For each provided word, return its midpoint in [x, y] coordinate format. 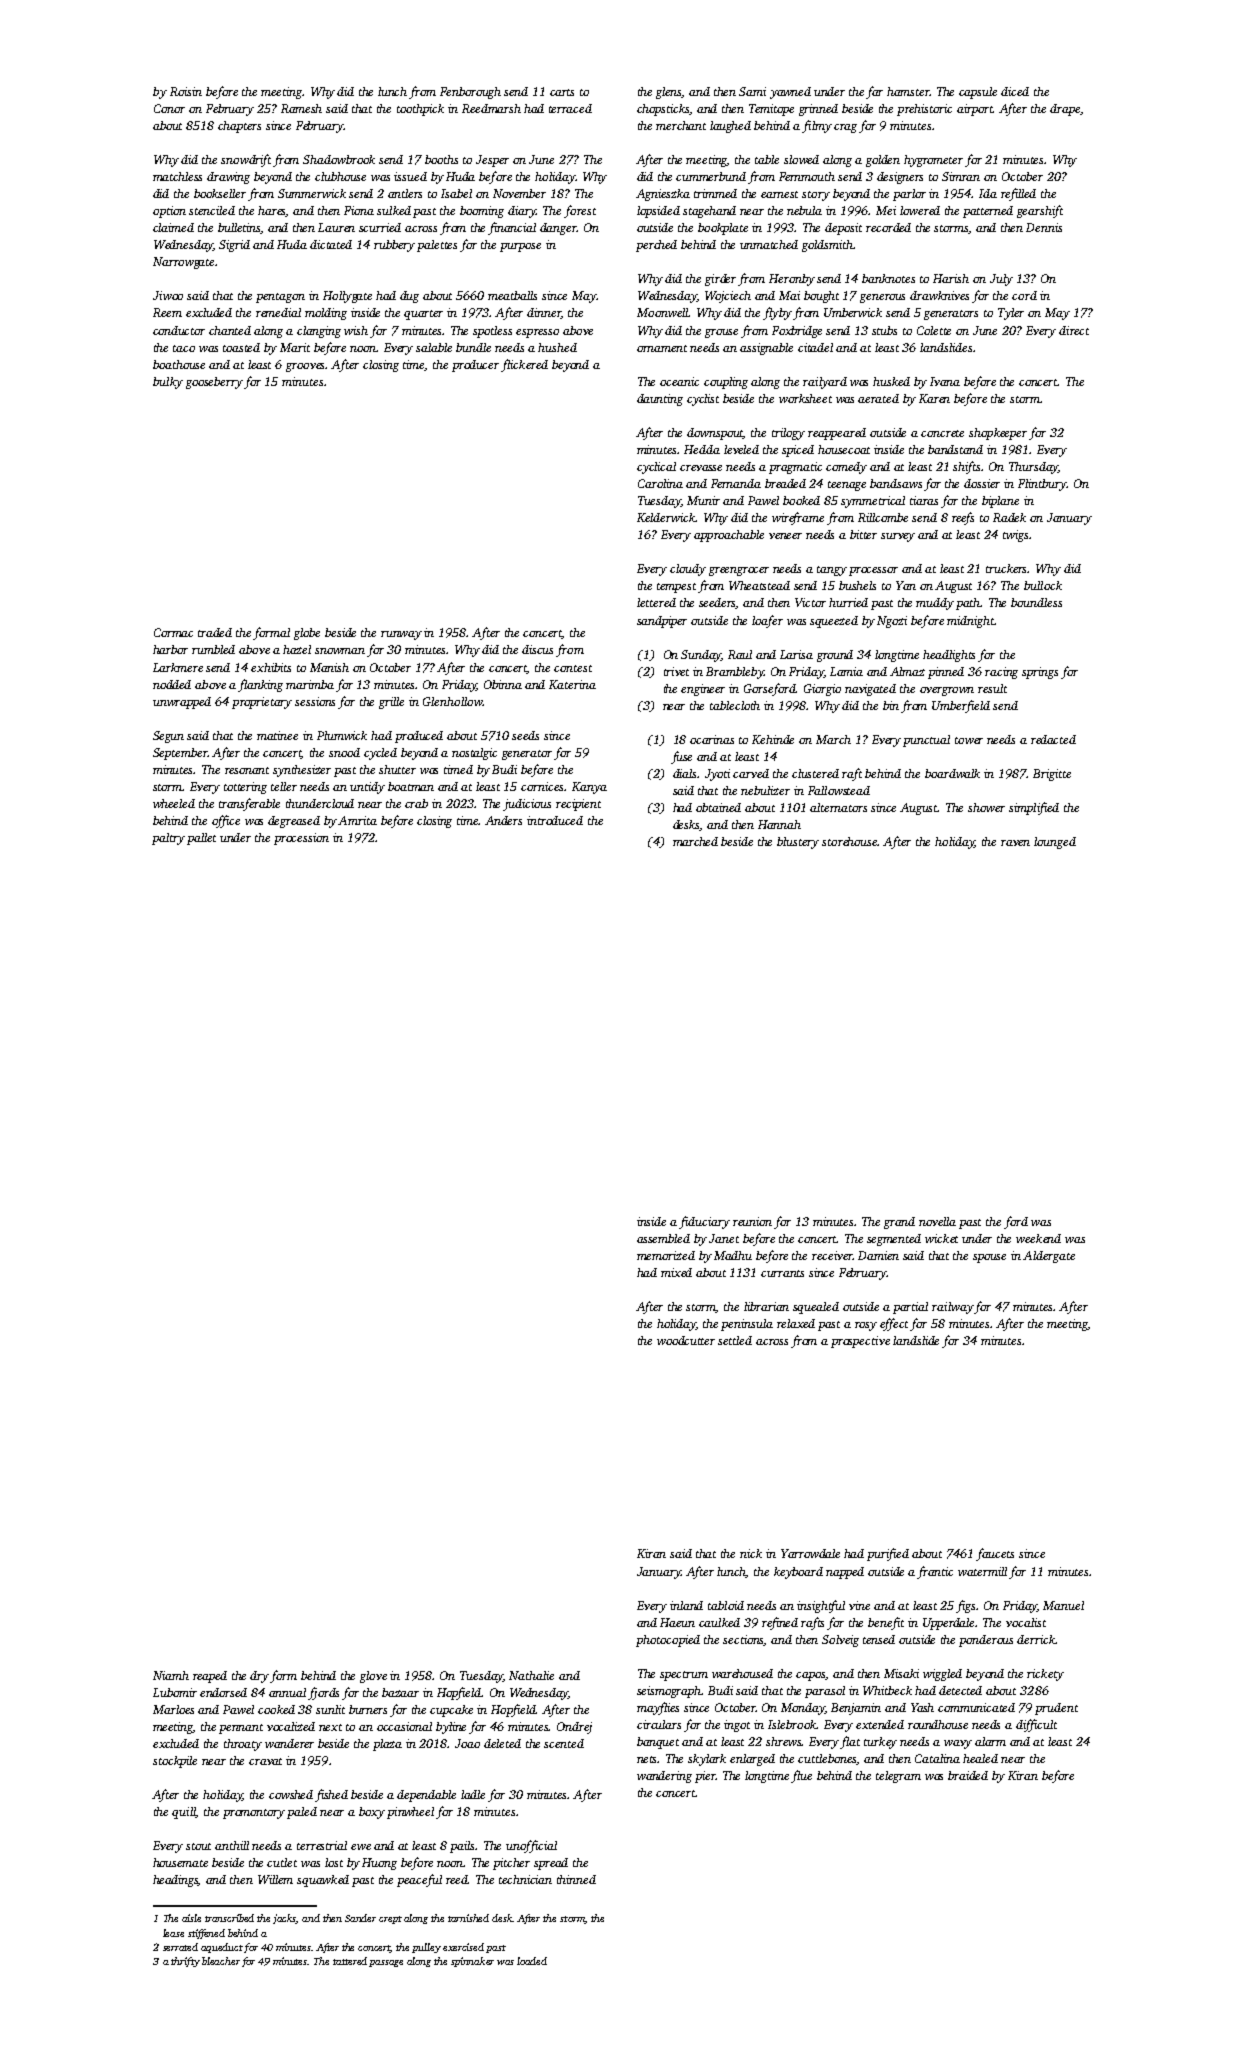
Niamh [171, 1675]
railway [953, 1308]
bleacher [221, 1961]
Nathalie [531, 1675]
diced [1015, 91]
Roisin [186, 91]
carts [562, 92]
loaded [532, 1961]
